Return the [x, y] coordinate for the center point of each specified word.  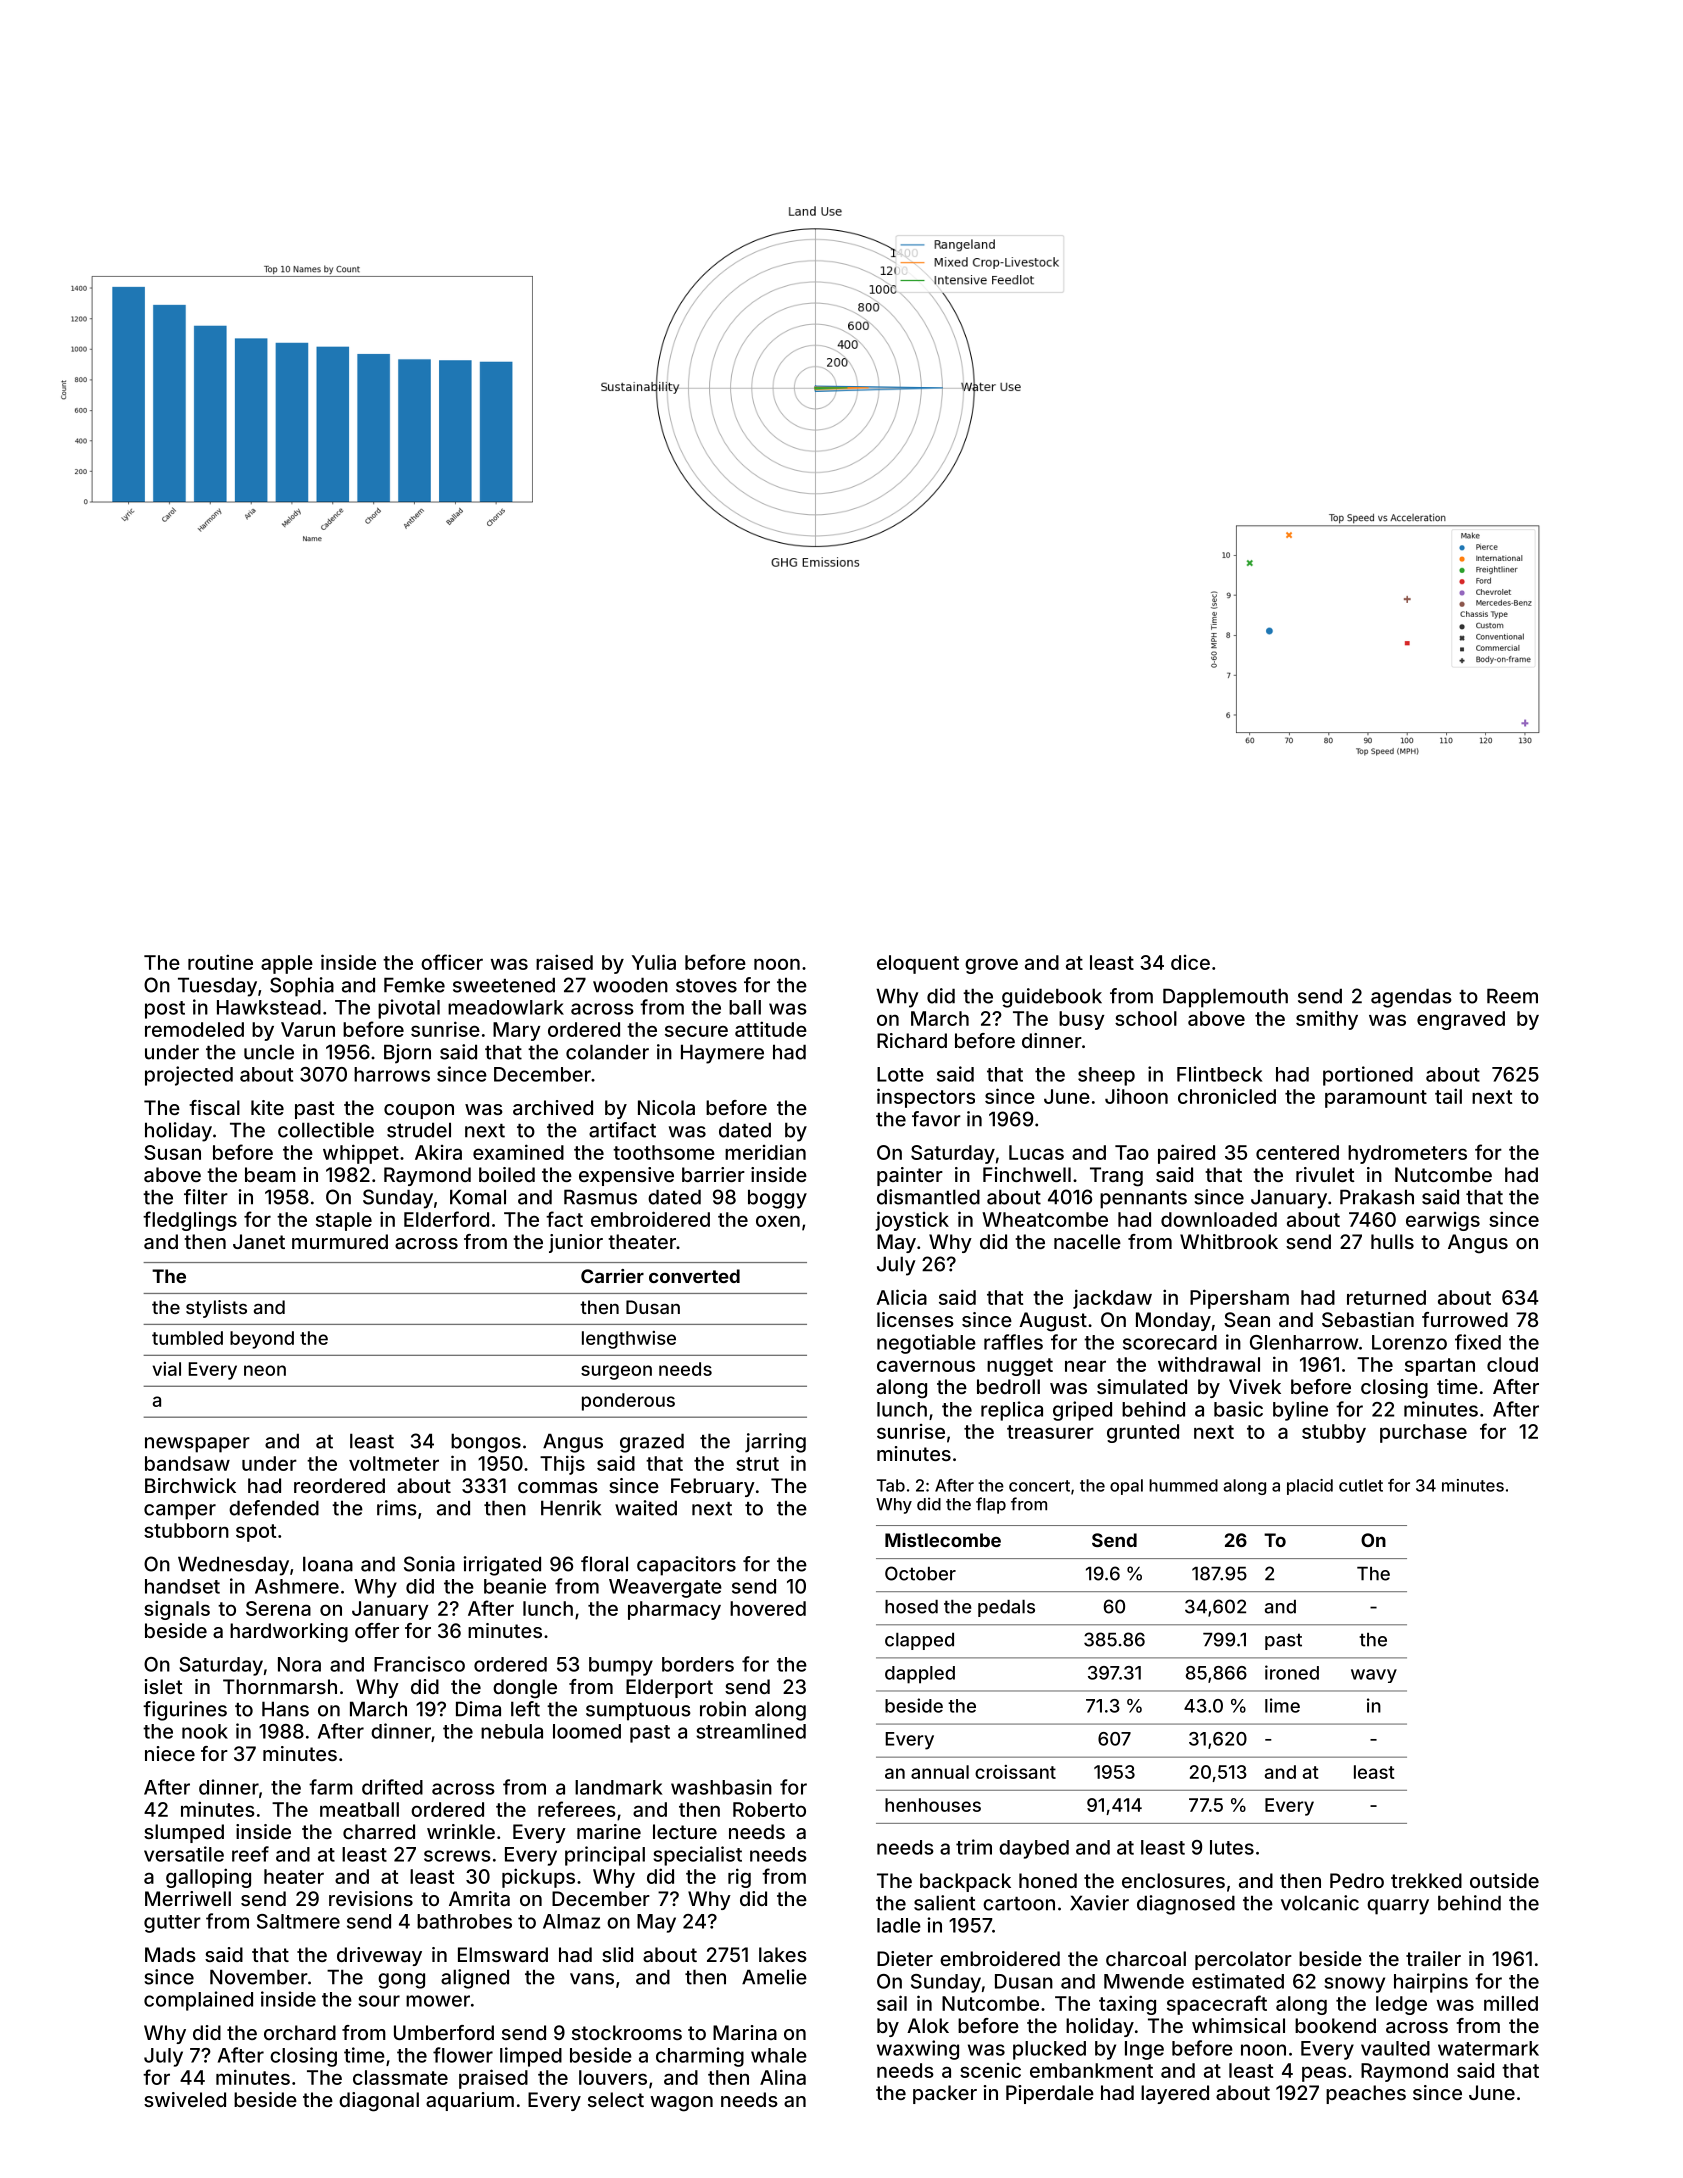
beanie [515, 1586]
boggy [777, 1199]
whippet [361, 1154]
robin [723, 1709]
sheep [1106, 1076]
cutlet [1361, 1485]
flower [463, 2055]
